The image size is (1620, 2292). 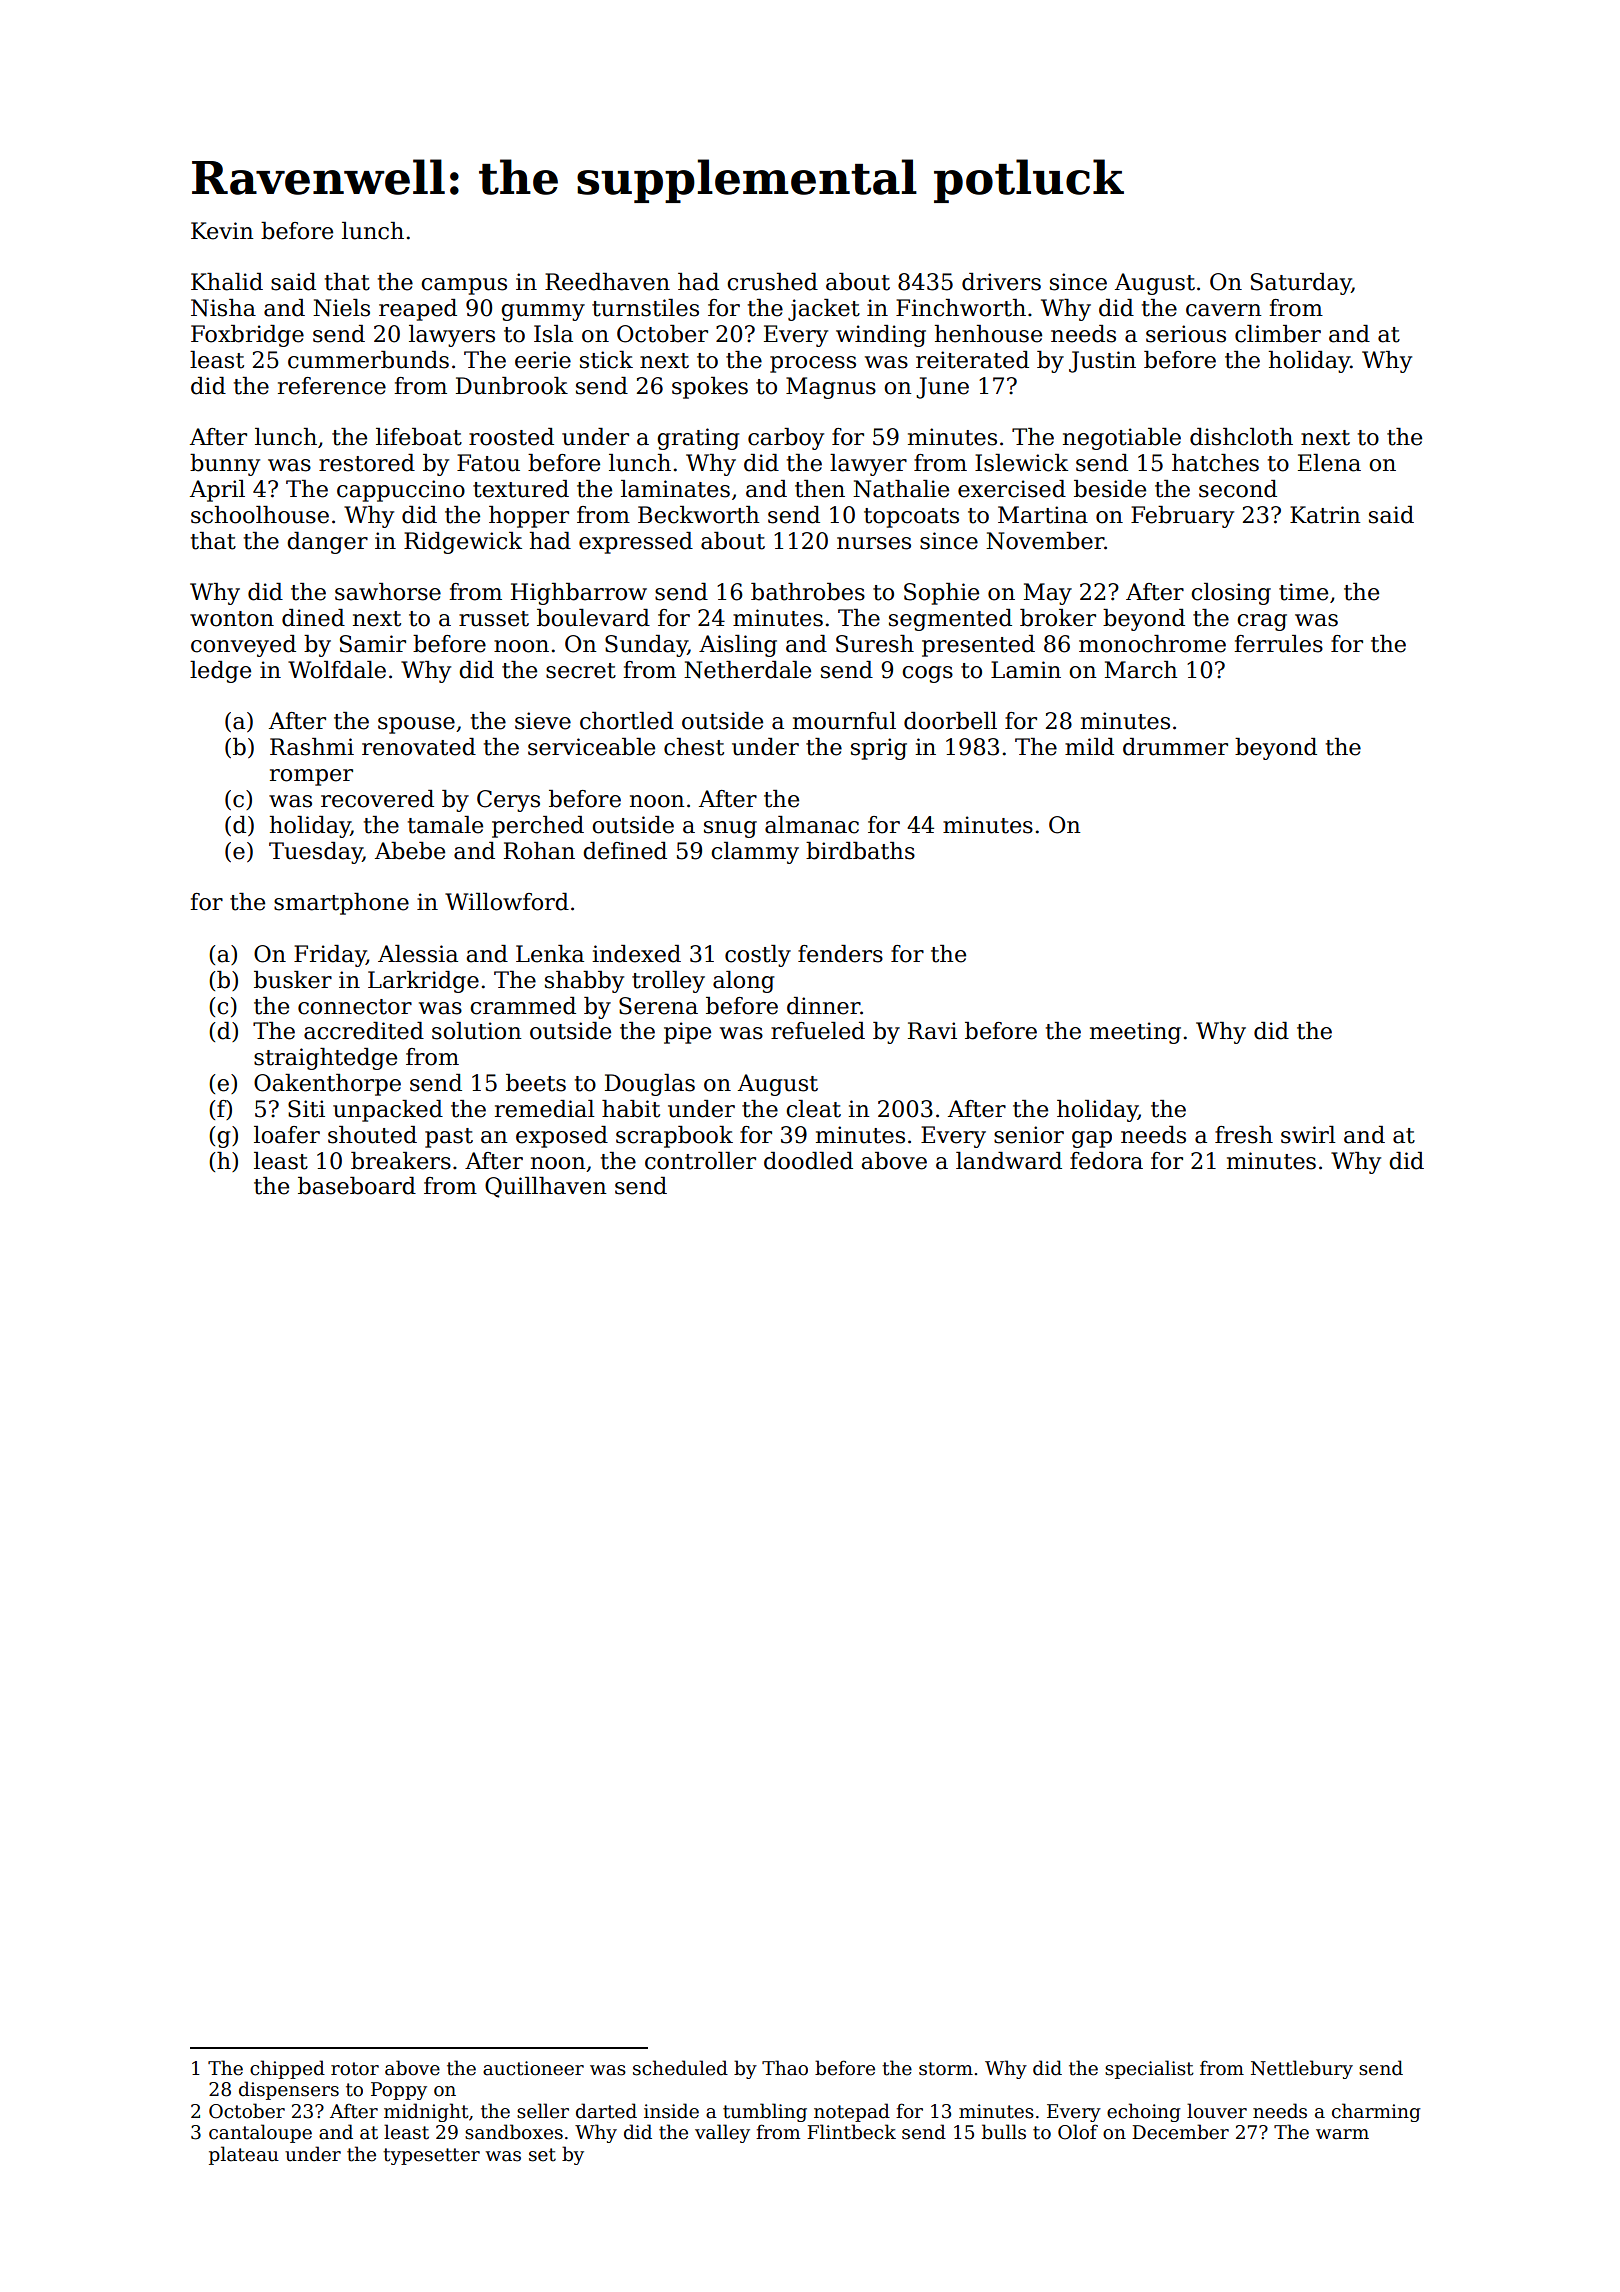 What do you see at coordinates (636, 543) in the image?
I see `expressed` at bounding box center [636, 543].
